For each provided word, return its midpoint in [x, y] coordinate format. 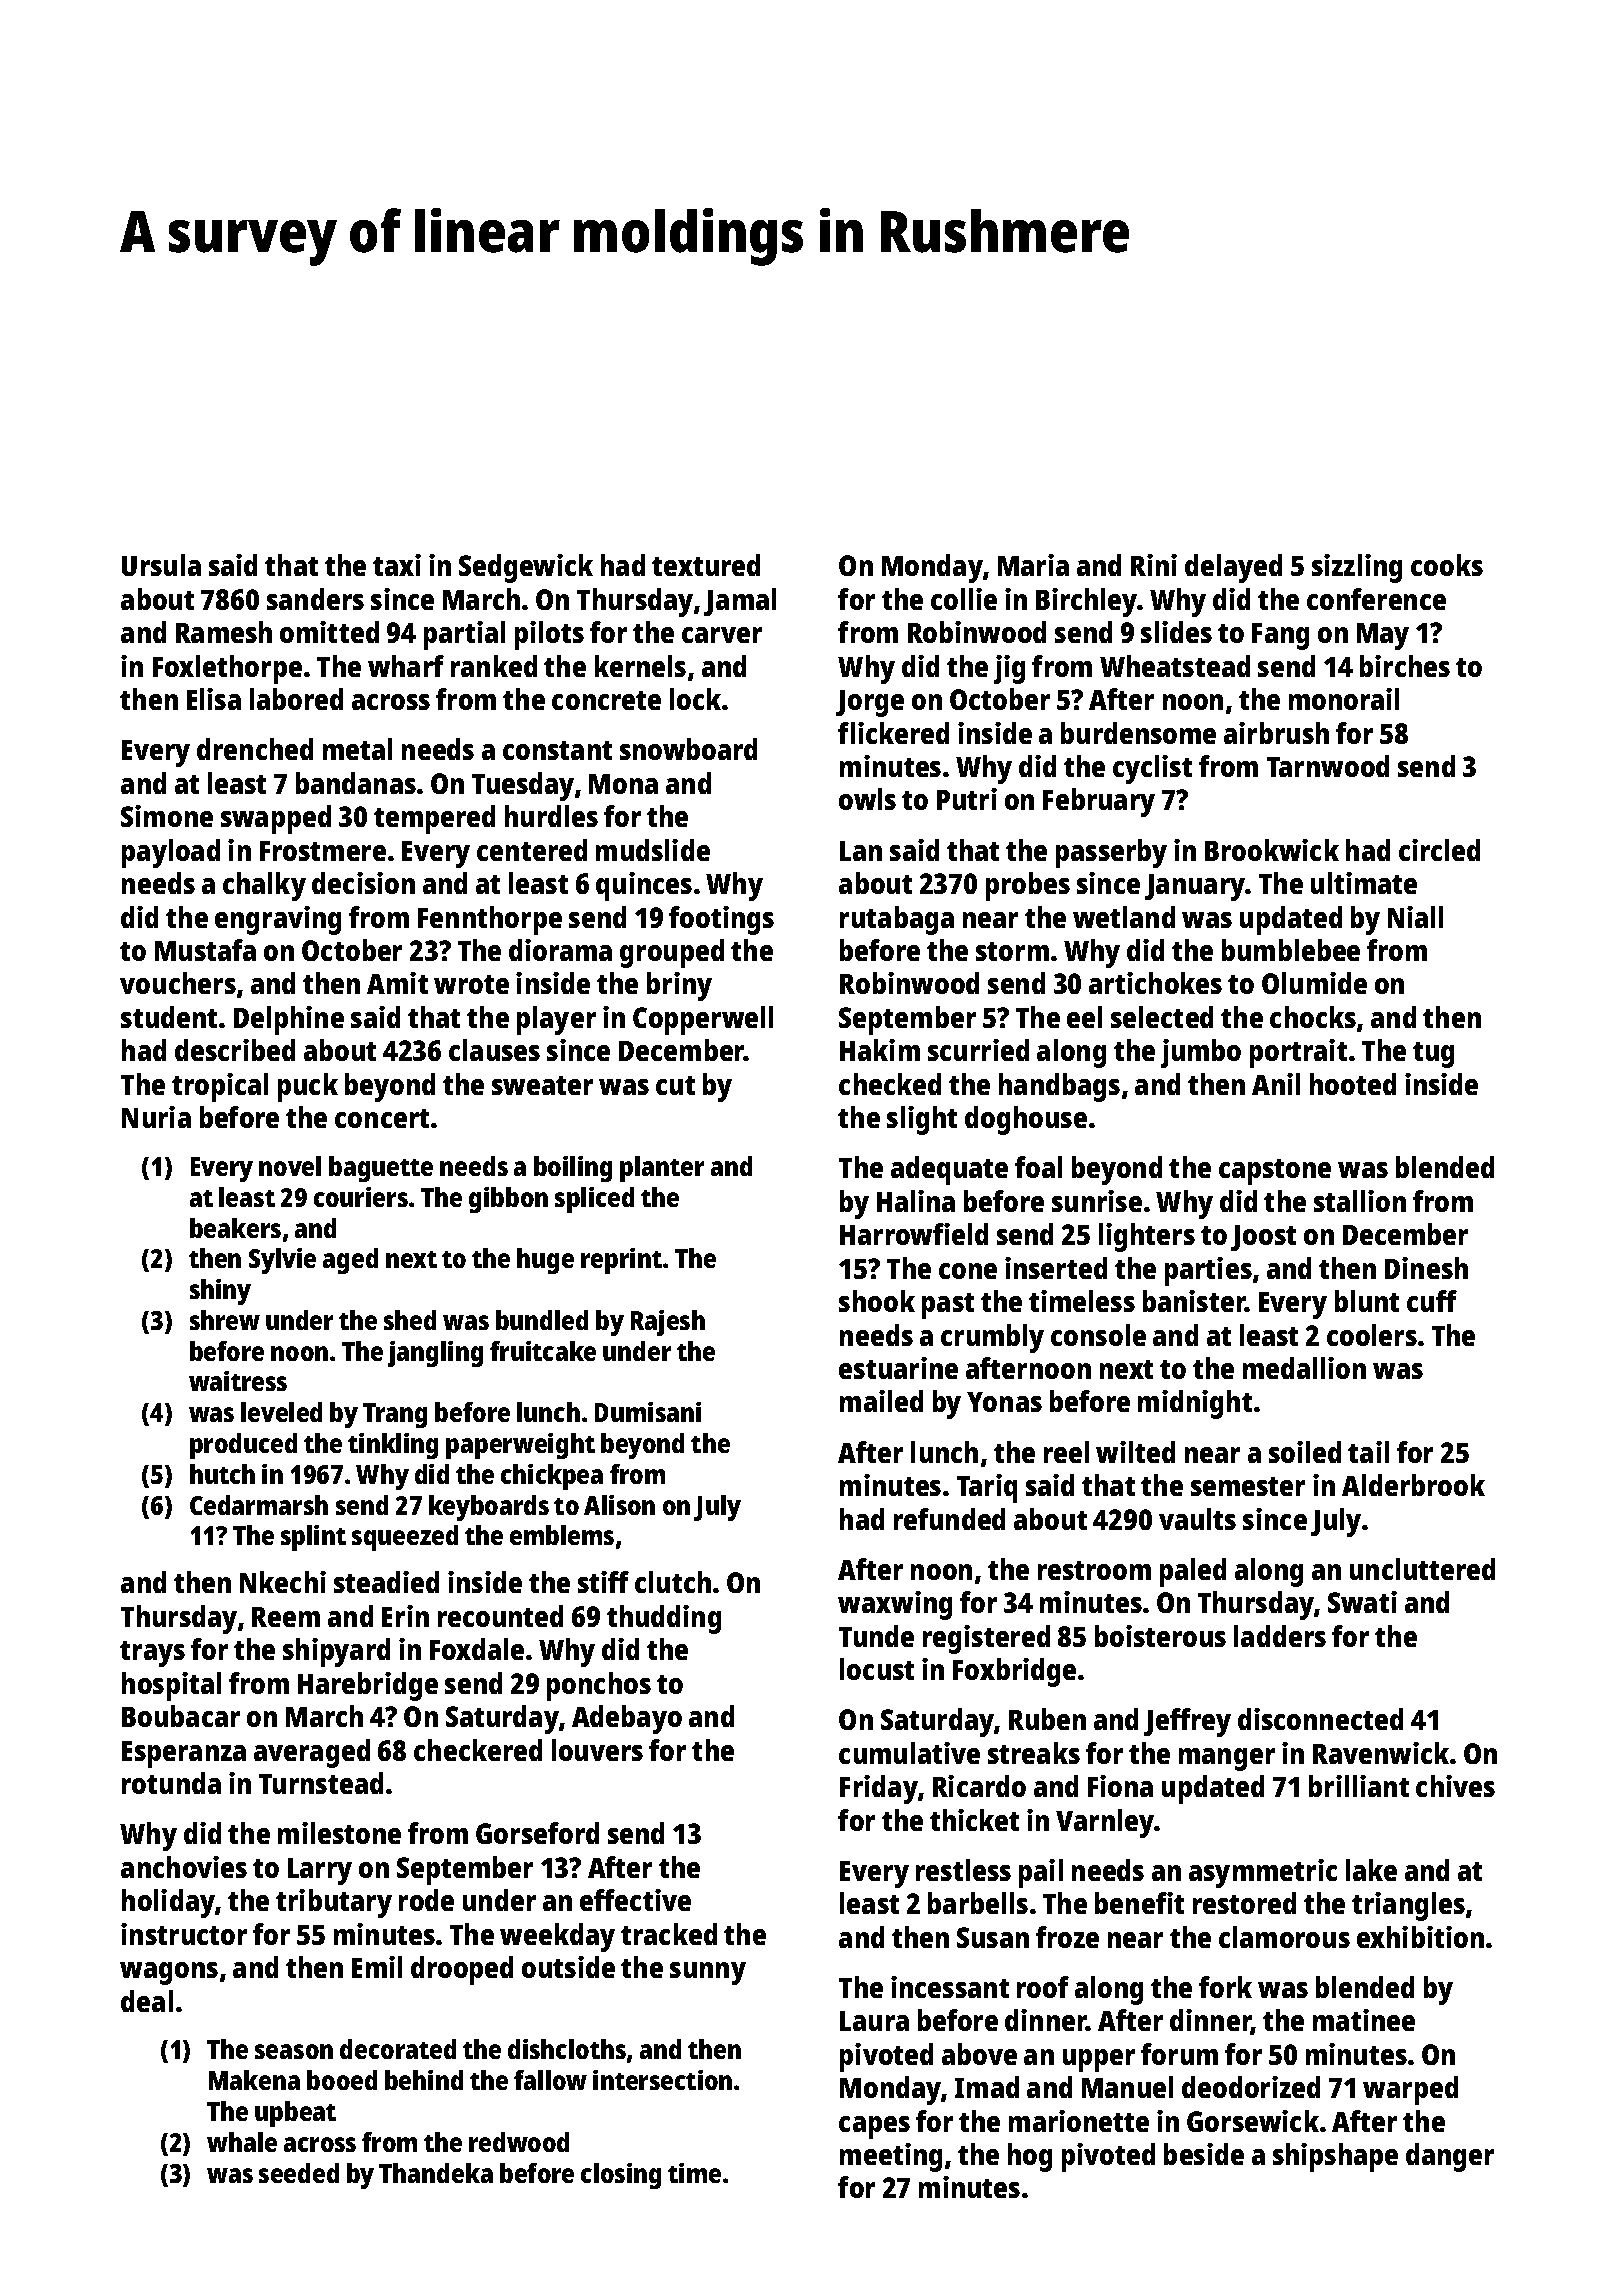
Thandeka [436, 2173]
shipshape [1335, 2157]
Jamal [740, 602]
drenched [255, 749]
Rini [1154, 565]
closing [621, 2176]
